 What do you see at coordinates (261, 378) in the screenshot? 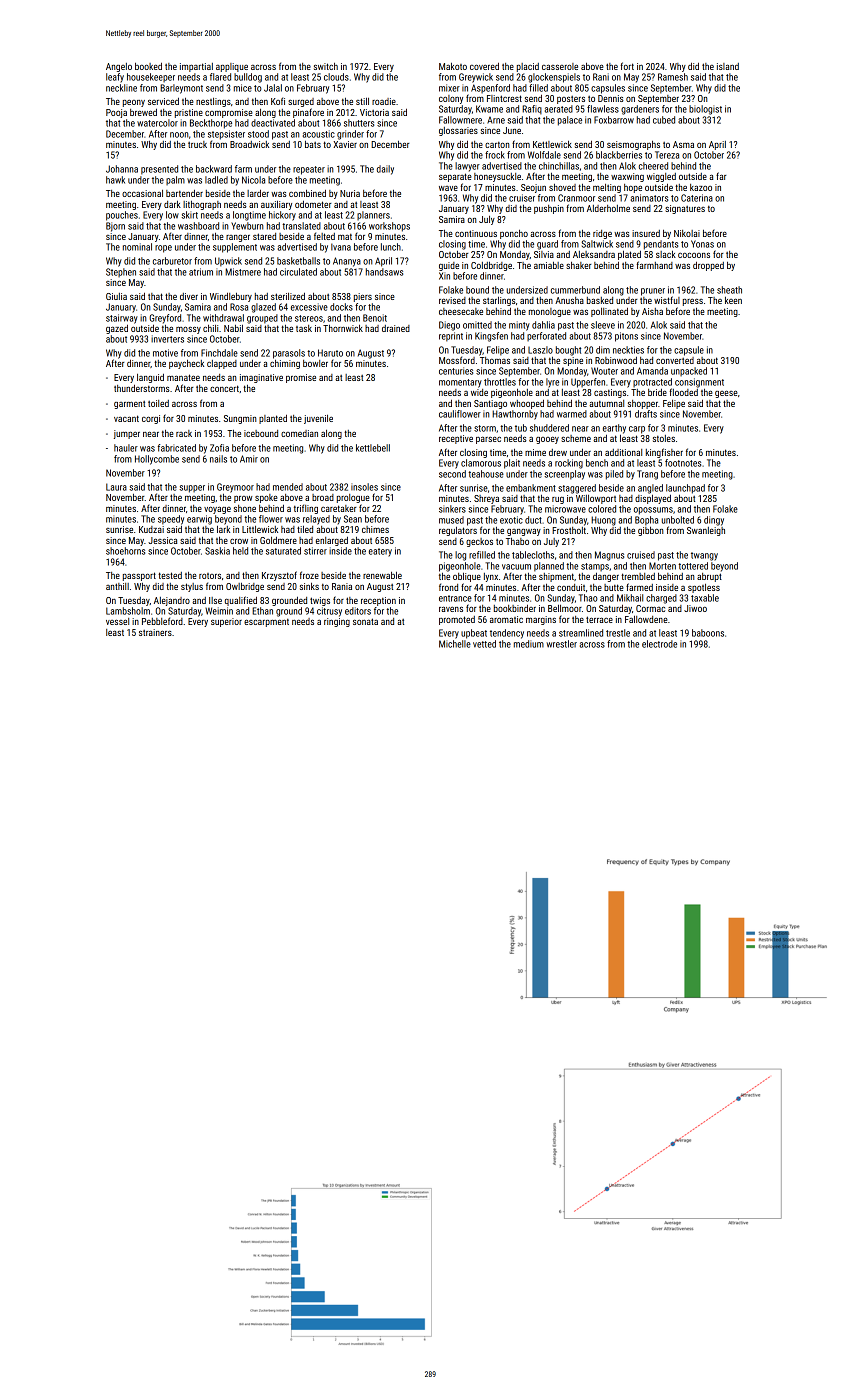
I see `imaginative` at bounding box center [261, 378].
